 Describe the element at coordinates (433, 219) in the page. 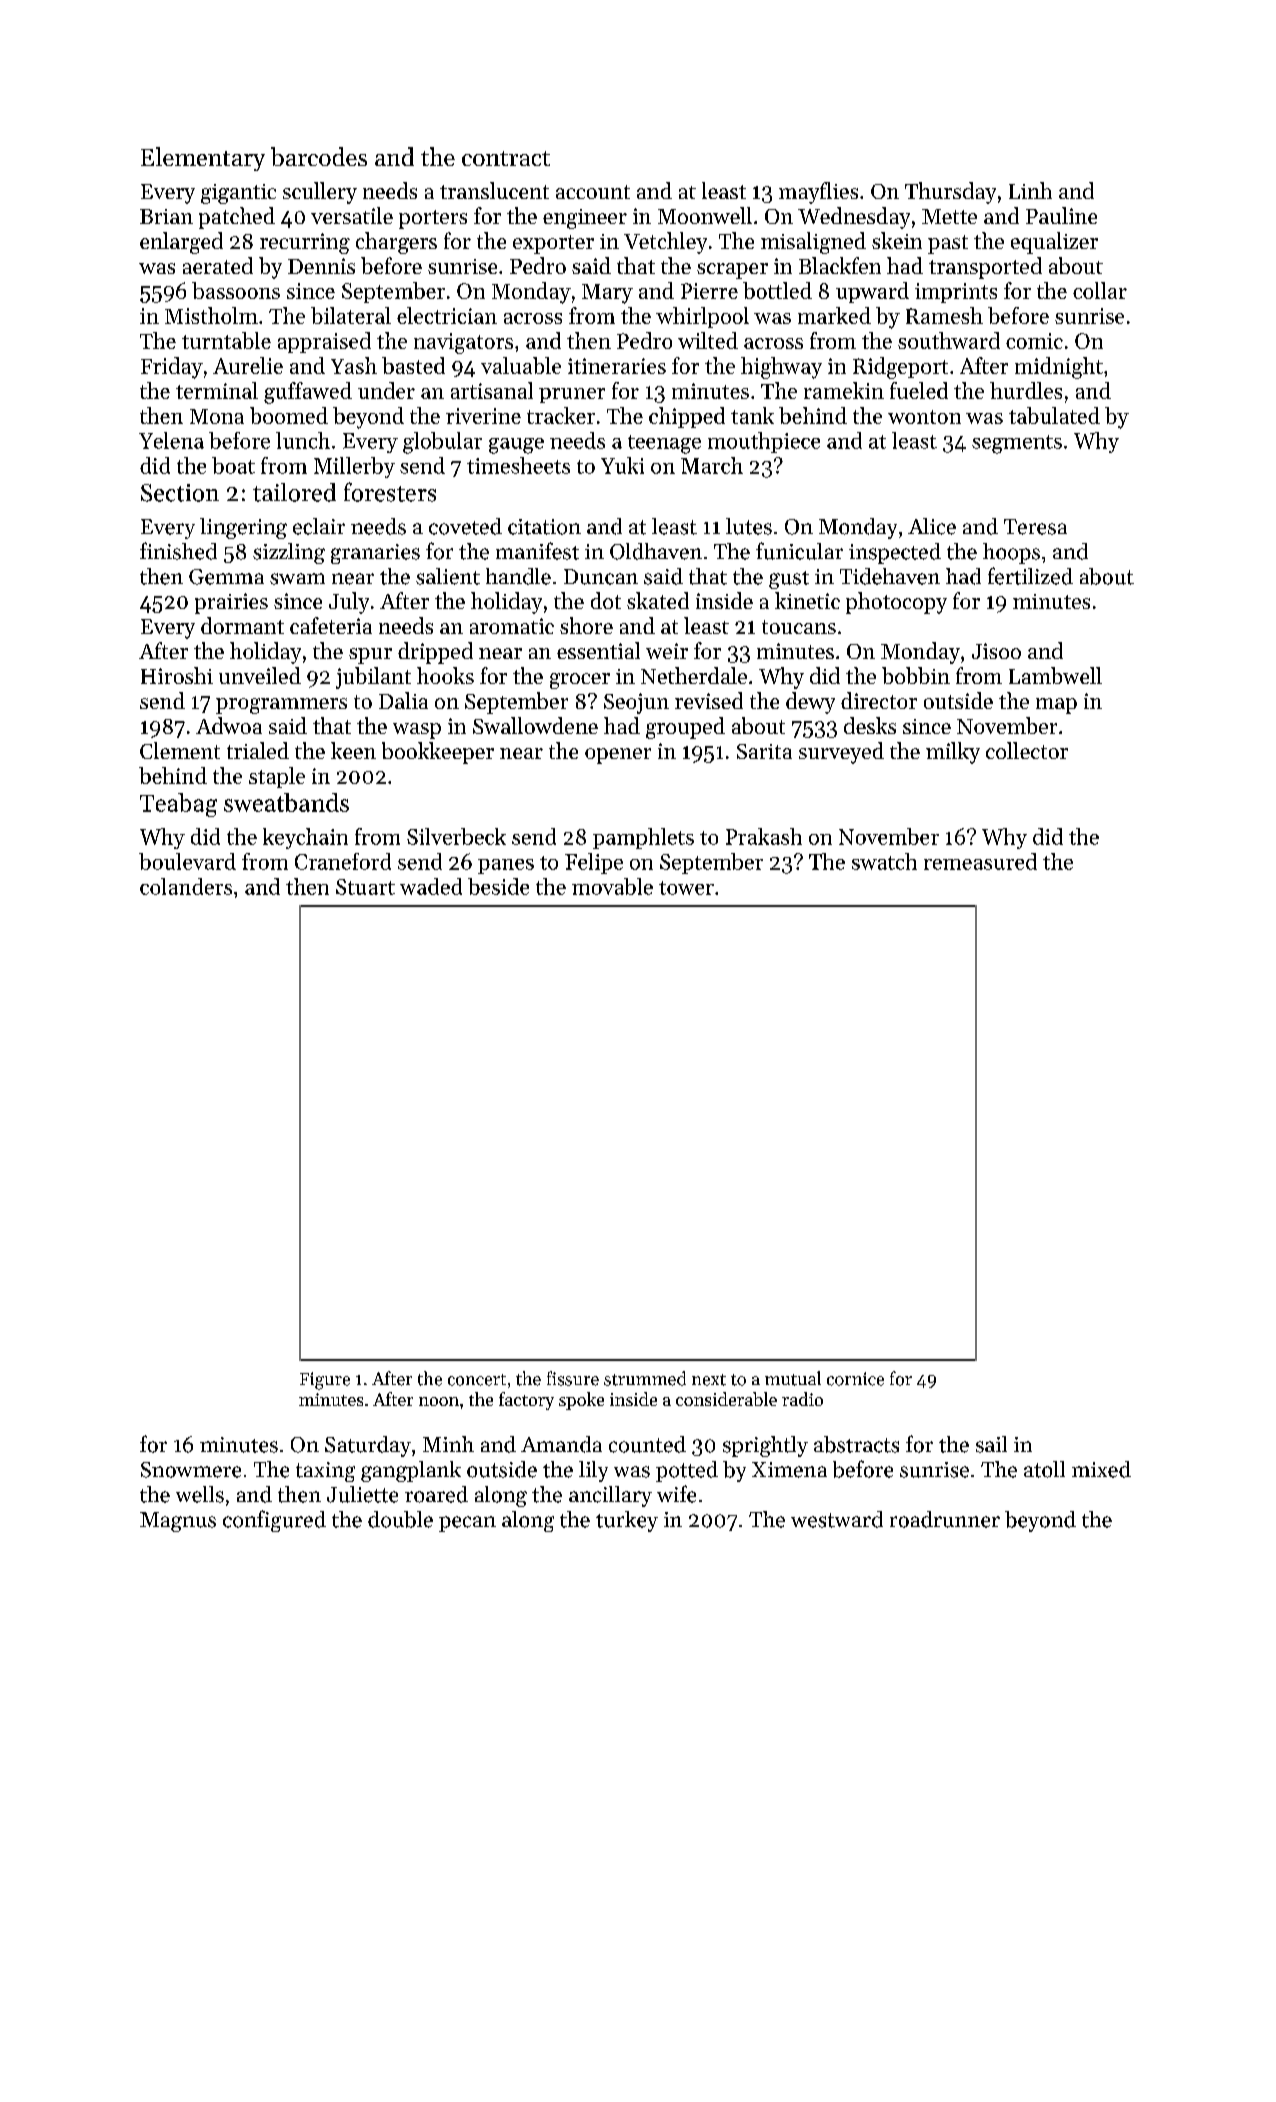

I see `porters` at that location.
